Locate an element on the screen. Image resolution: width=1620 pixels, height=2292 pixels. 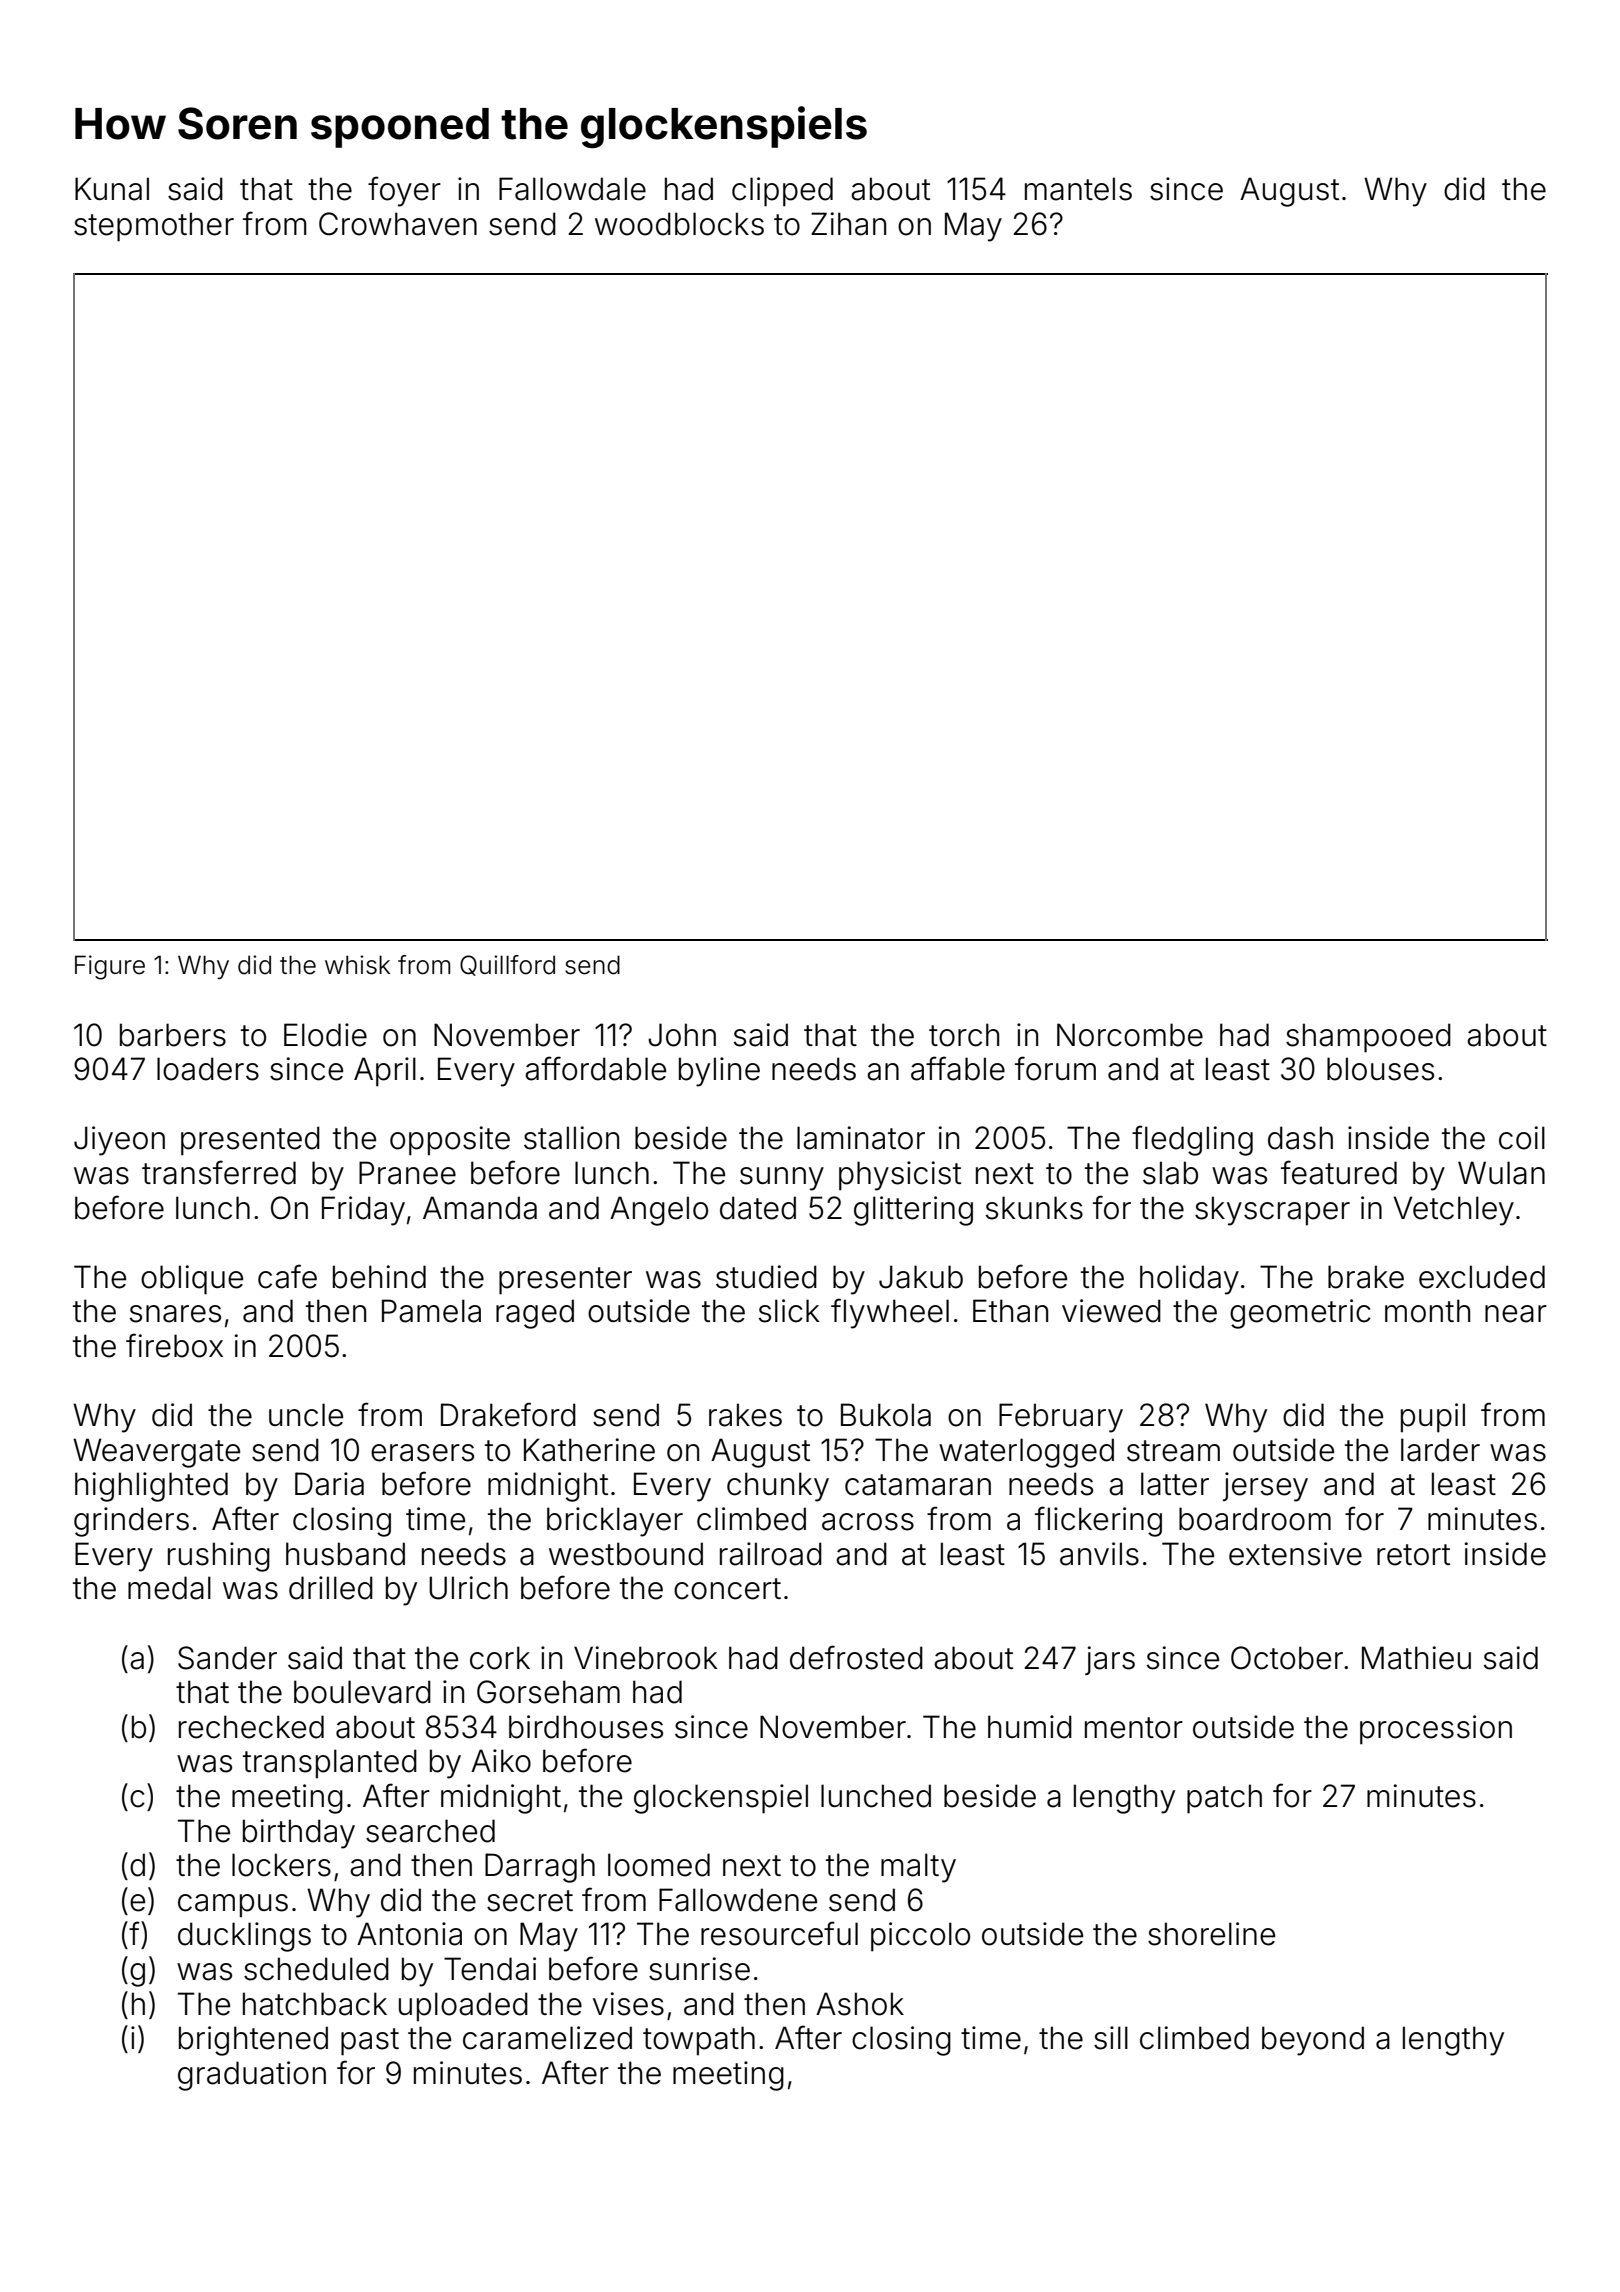
graduation is located at coordinates (252, 2076).
